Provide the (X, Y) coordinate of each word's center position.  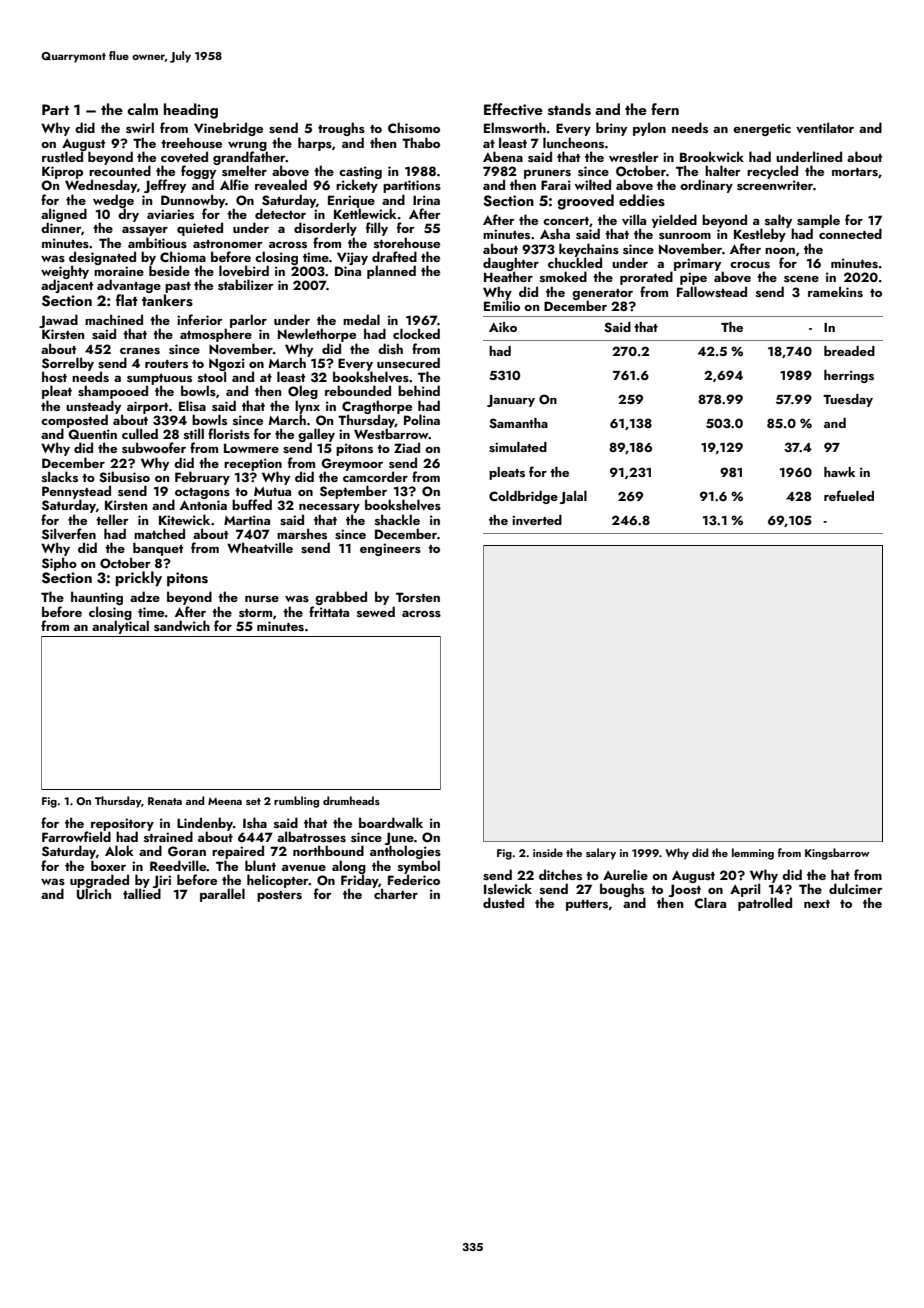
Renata (165, 801)
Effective (513, 109)
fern (665, 109)
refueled (849, 495)
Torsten (418, 597)
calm (142, 109)
